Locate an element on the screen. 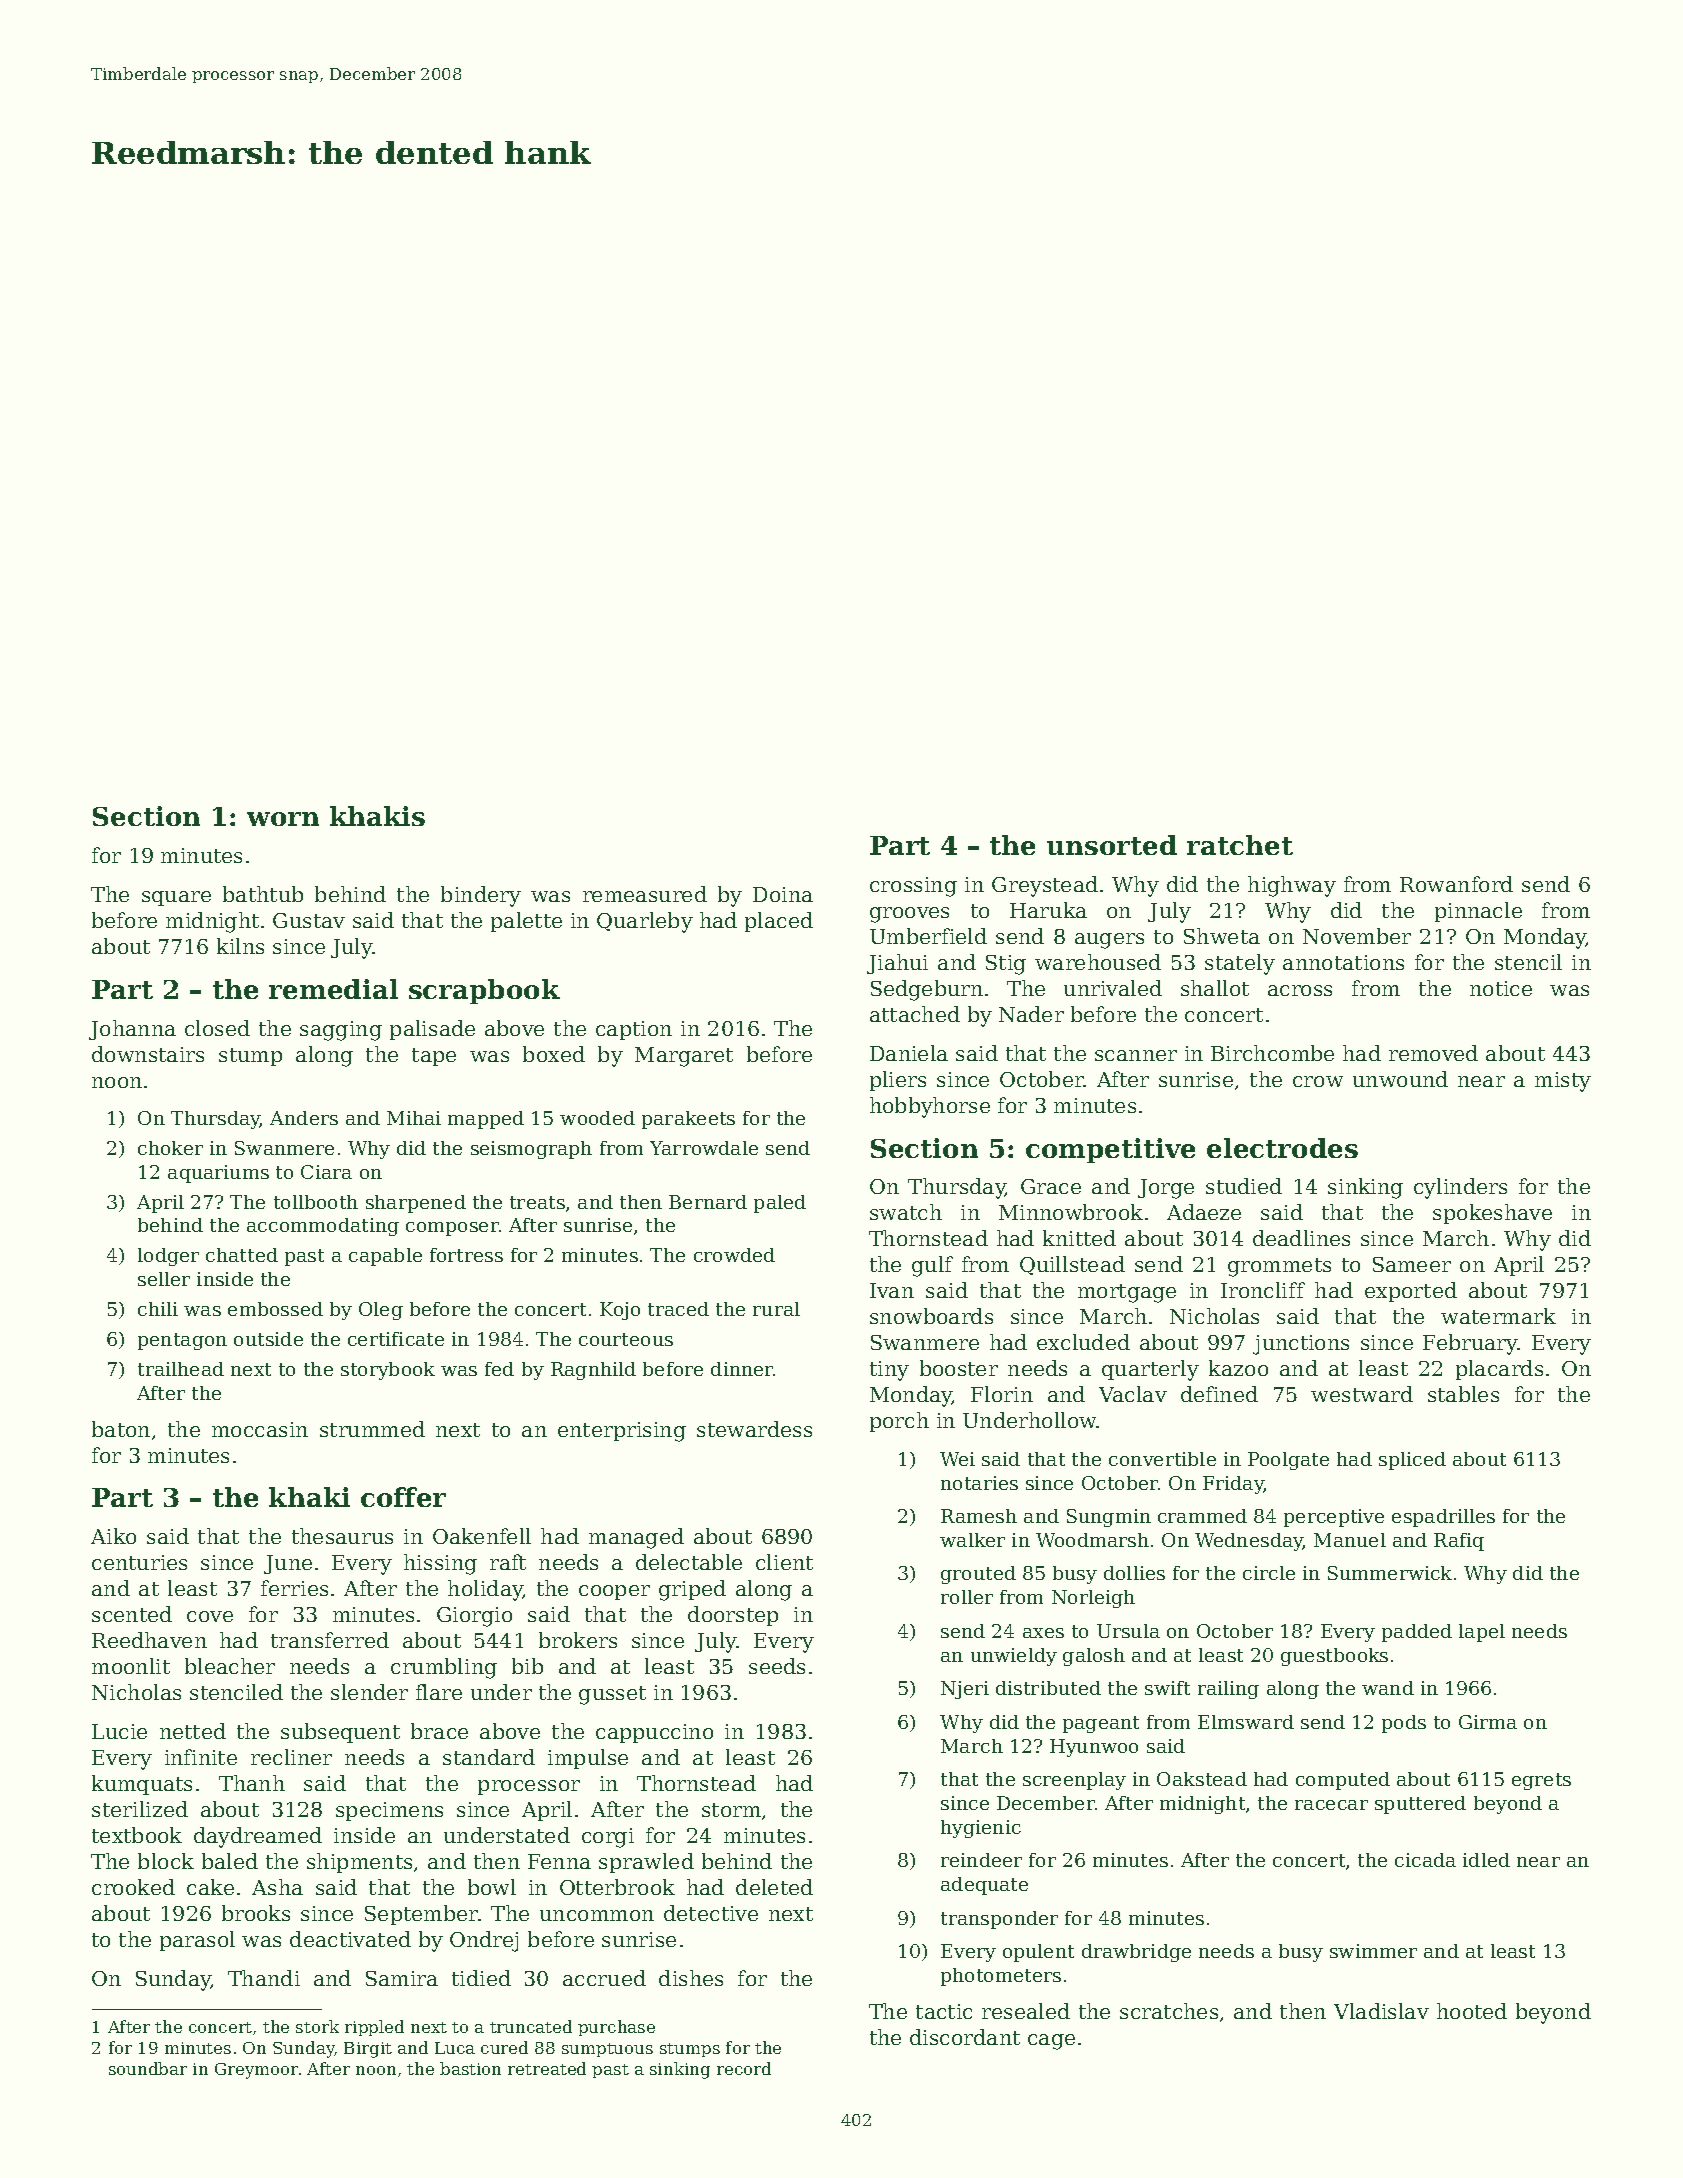 The image size is (1683, 2178). sputtered is located at coordinates (1420, 1805).
